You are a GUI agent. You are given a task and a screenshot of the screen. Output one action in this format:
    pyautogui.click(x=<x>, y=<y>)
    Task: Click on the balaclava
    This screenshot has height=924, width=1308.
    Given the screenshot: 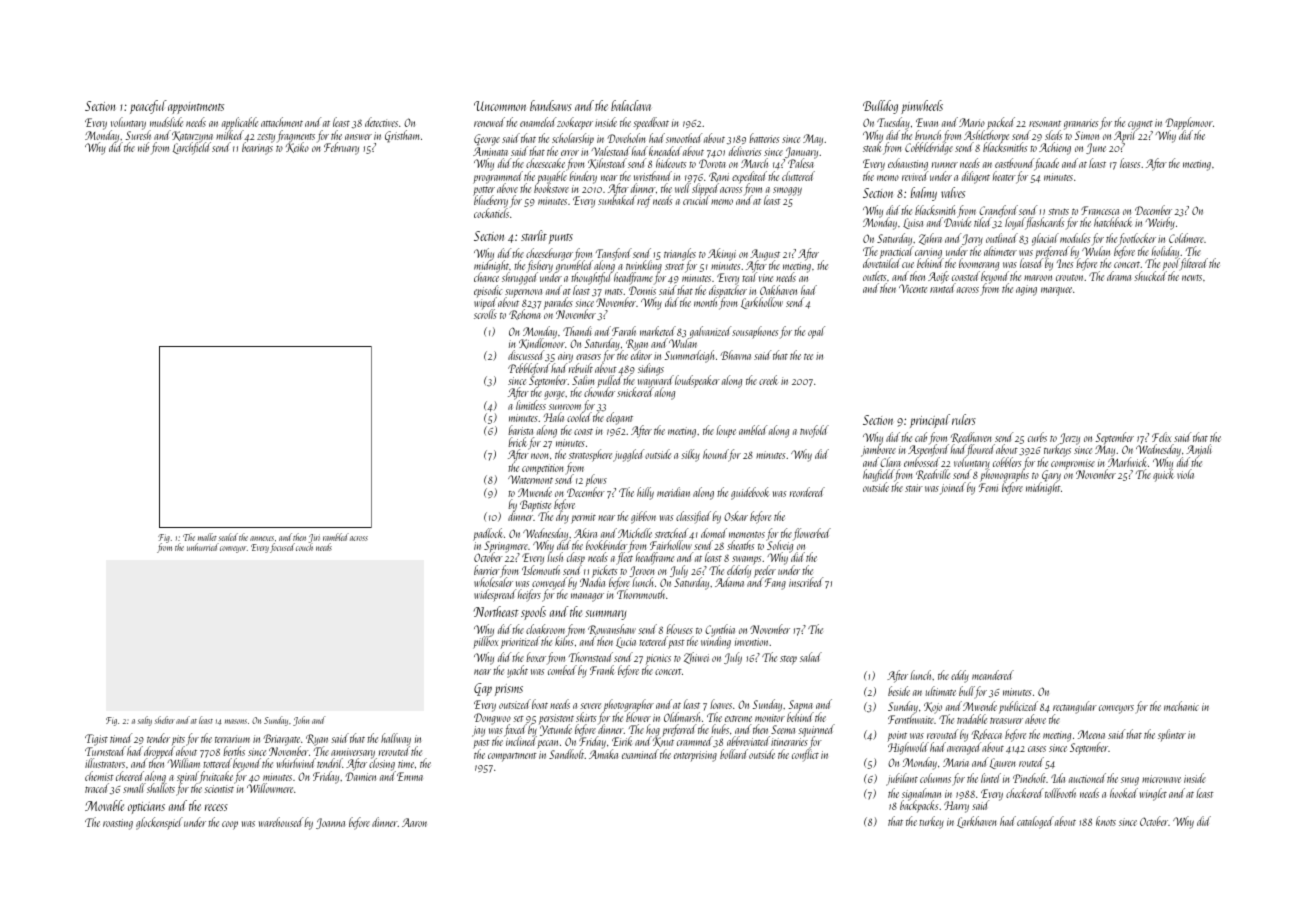 What is the action you would take?
    pyautogui.click(x=631, y=105)
